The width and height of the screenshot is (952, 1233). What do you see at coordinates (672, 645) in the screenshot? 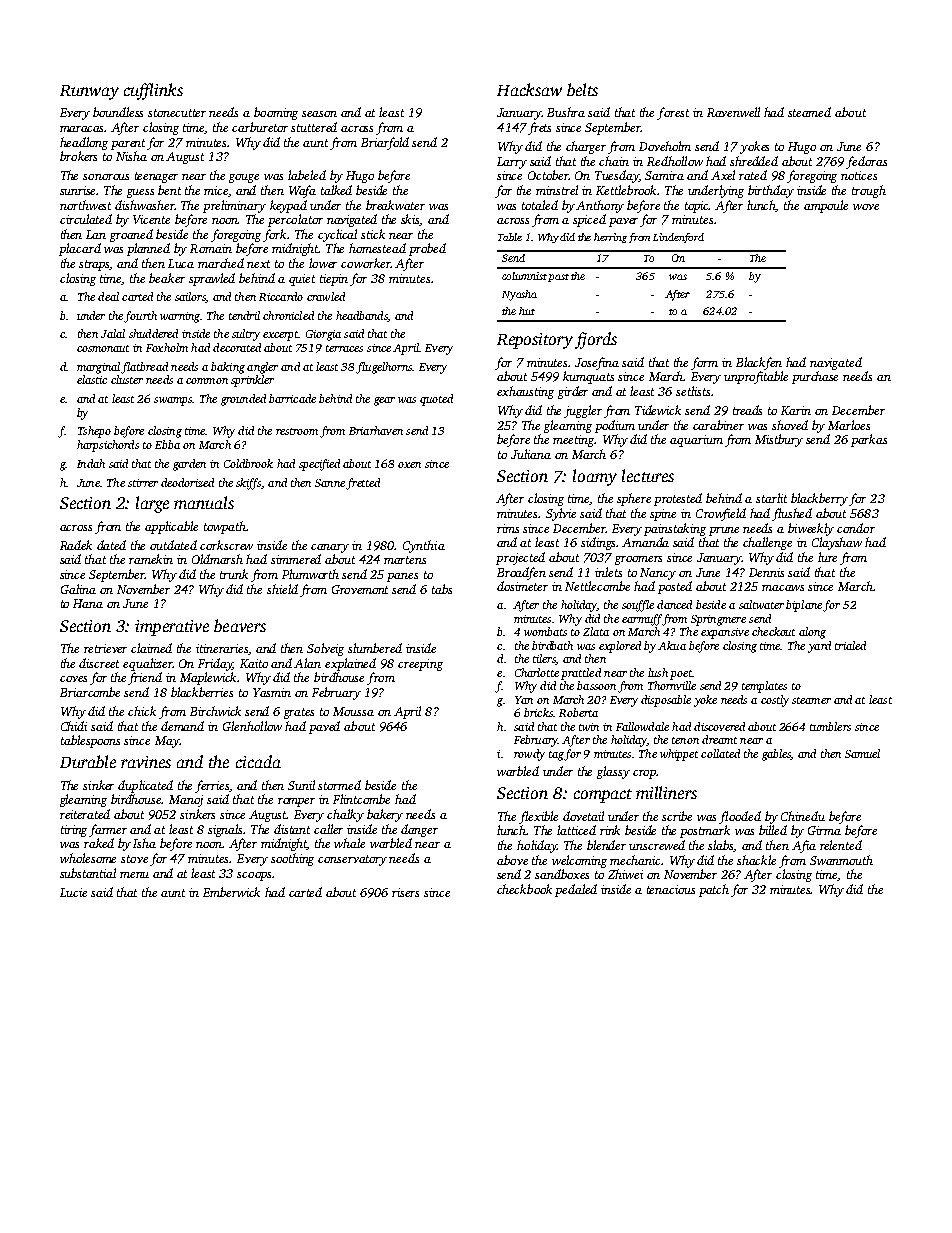
I see `Akua` at bounding box center [672, 645].
